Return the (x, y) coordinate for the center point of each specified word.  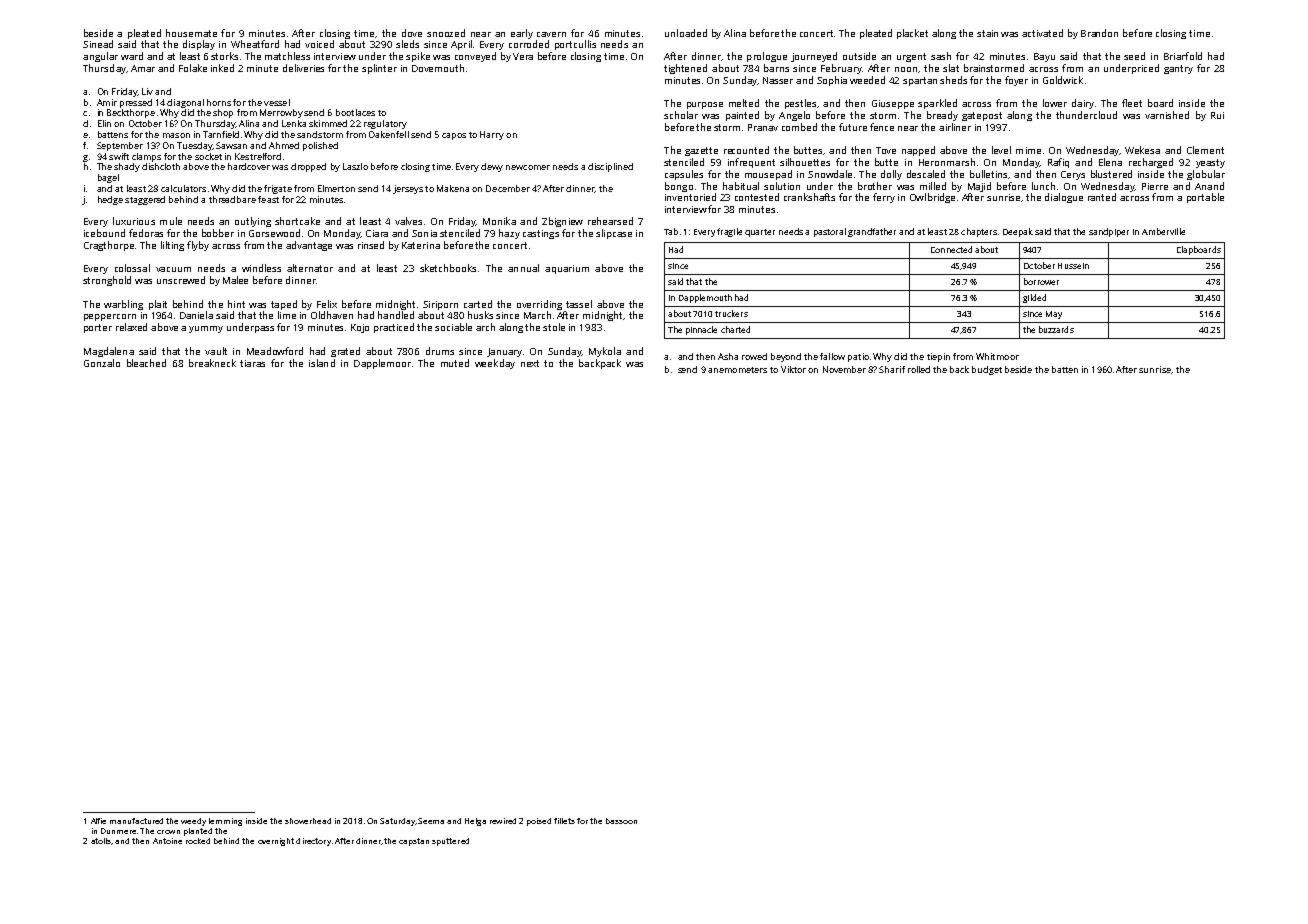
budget (987, 370)
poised (539, 822)
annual (523, 268)
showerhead (308, 821)
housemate (191, 33)
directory (313, 842)
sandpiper (1109, 232)
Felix (327, 304)
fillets (564, 821)
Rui (1217, 115)
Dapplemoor (382, 364)
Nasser (778, 80)
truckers (731, 313)
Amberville (1163, 231)
